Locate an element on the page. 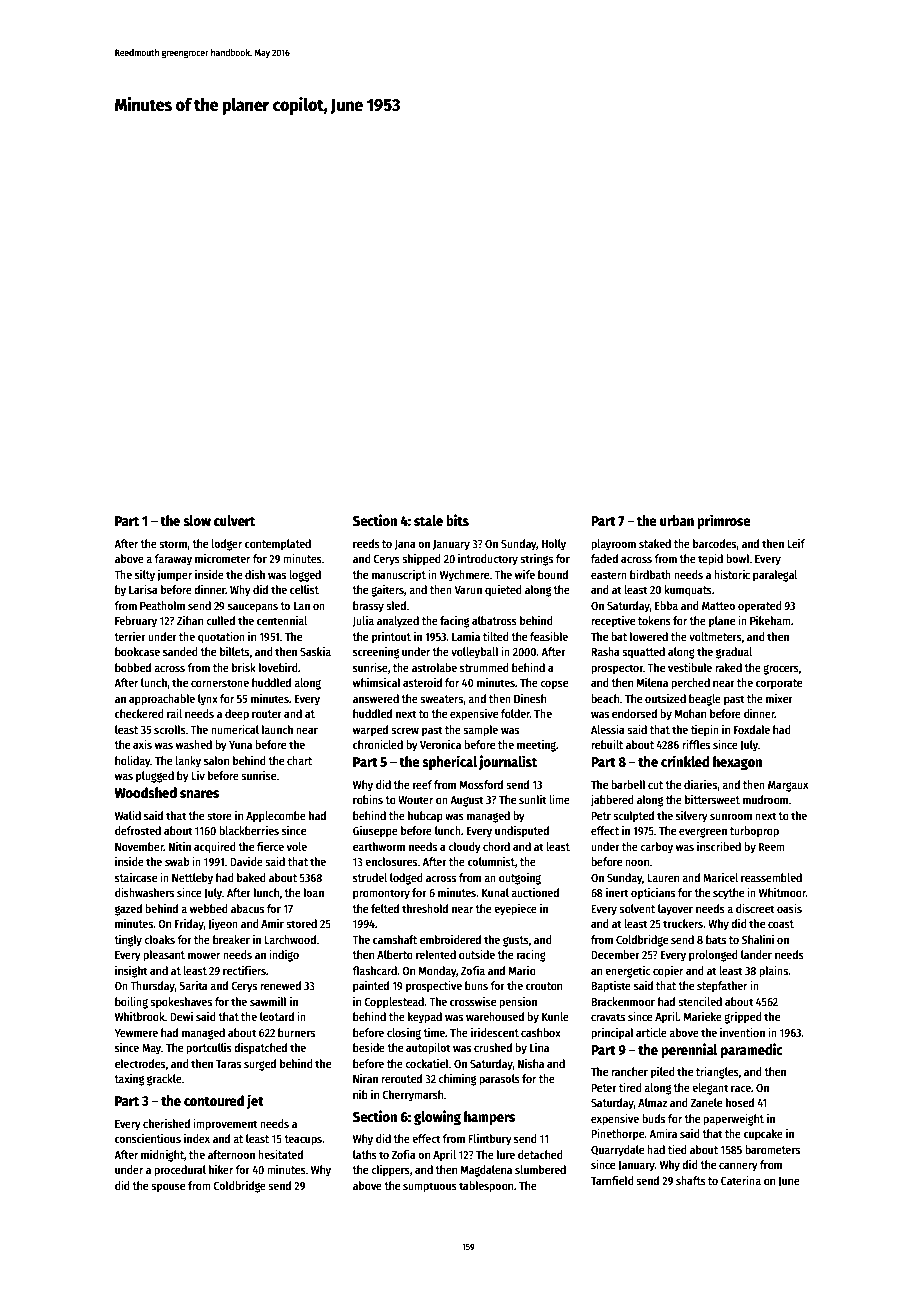  hesitated is located at coordinates (280, 1154).
